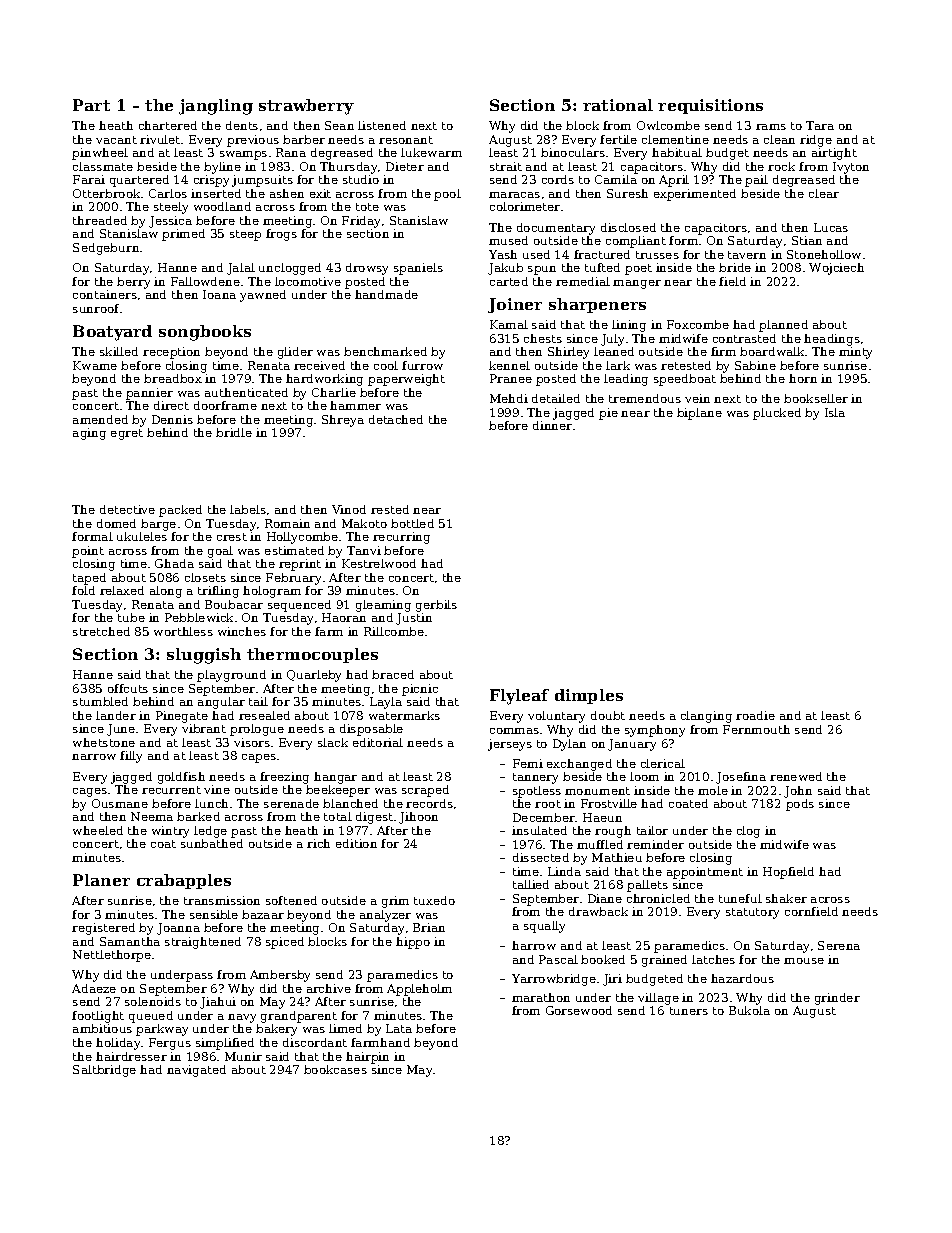  I want to click on marathon, so click(541, 997).
